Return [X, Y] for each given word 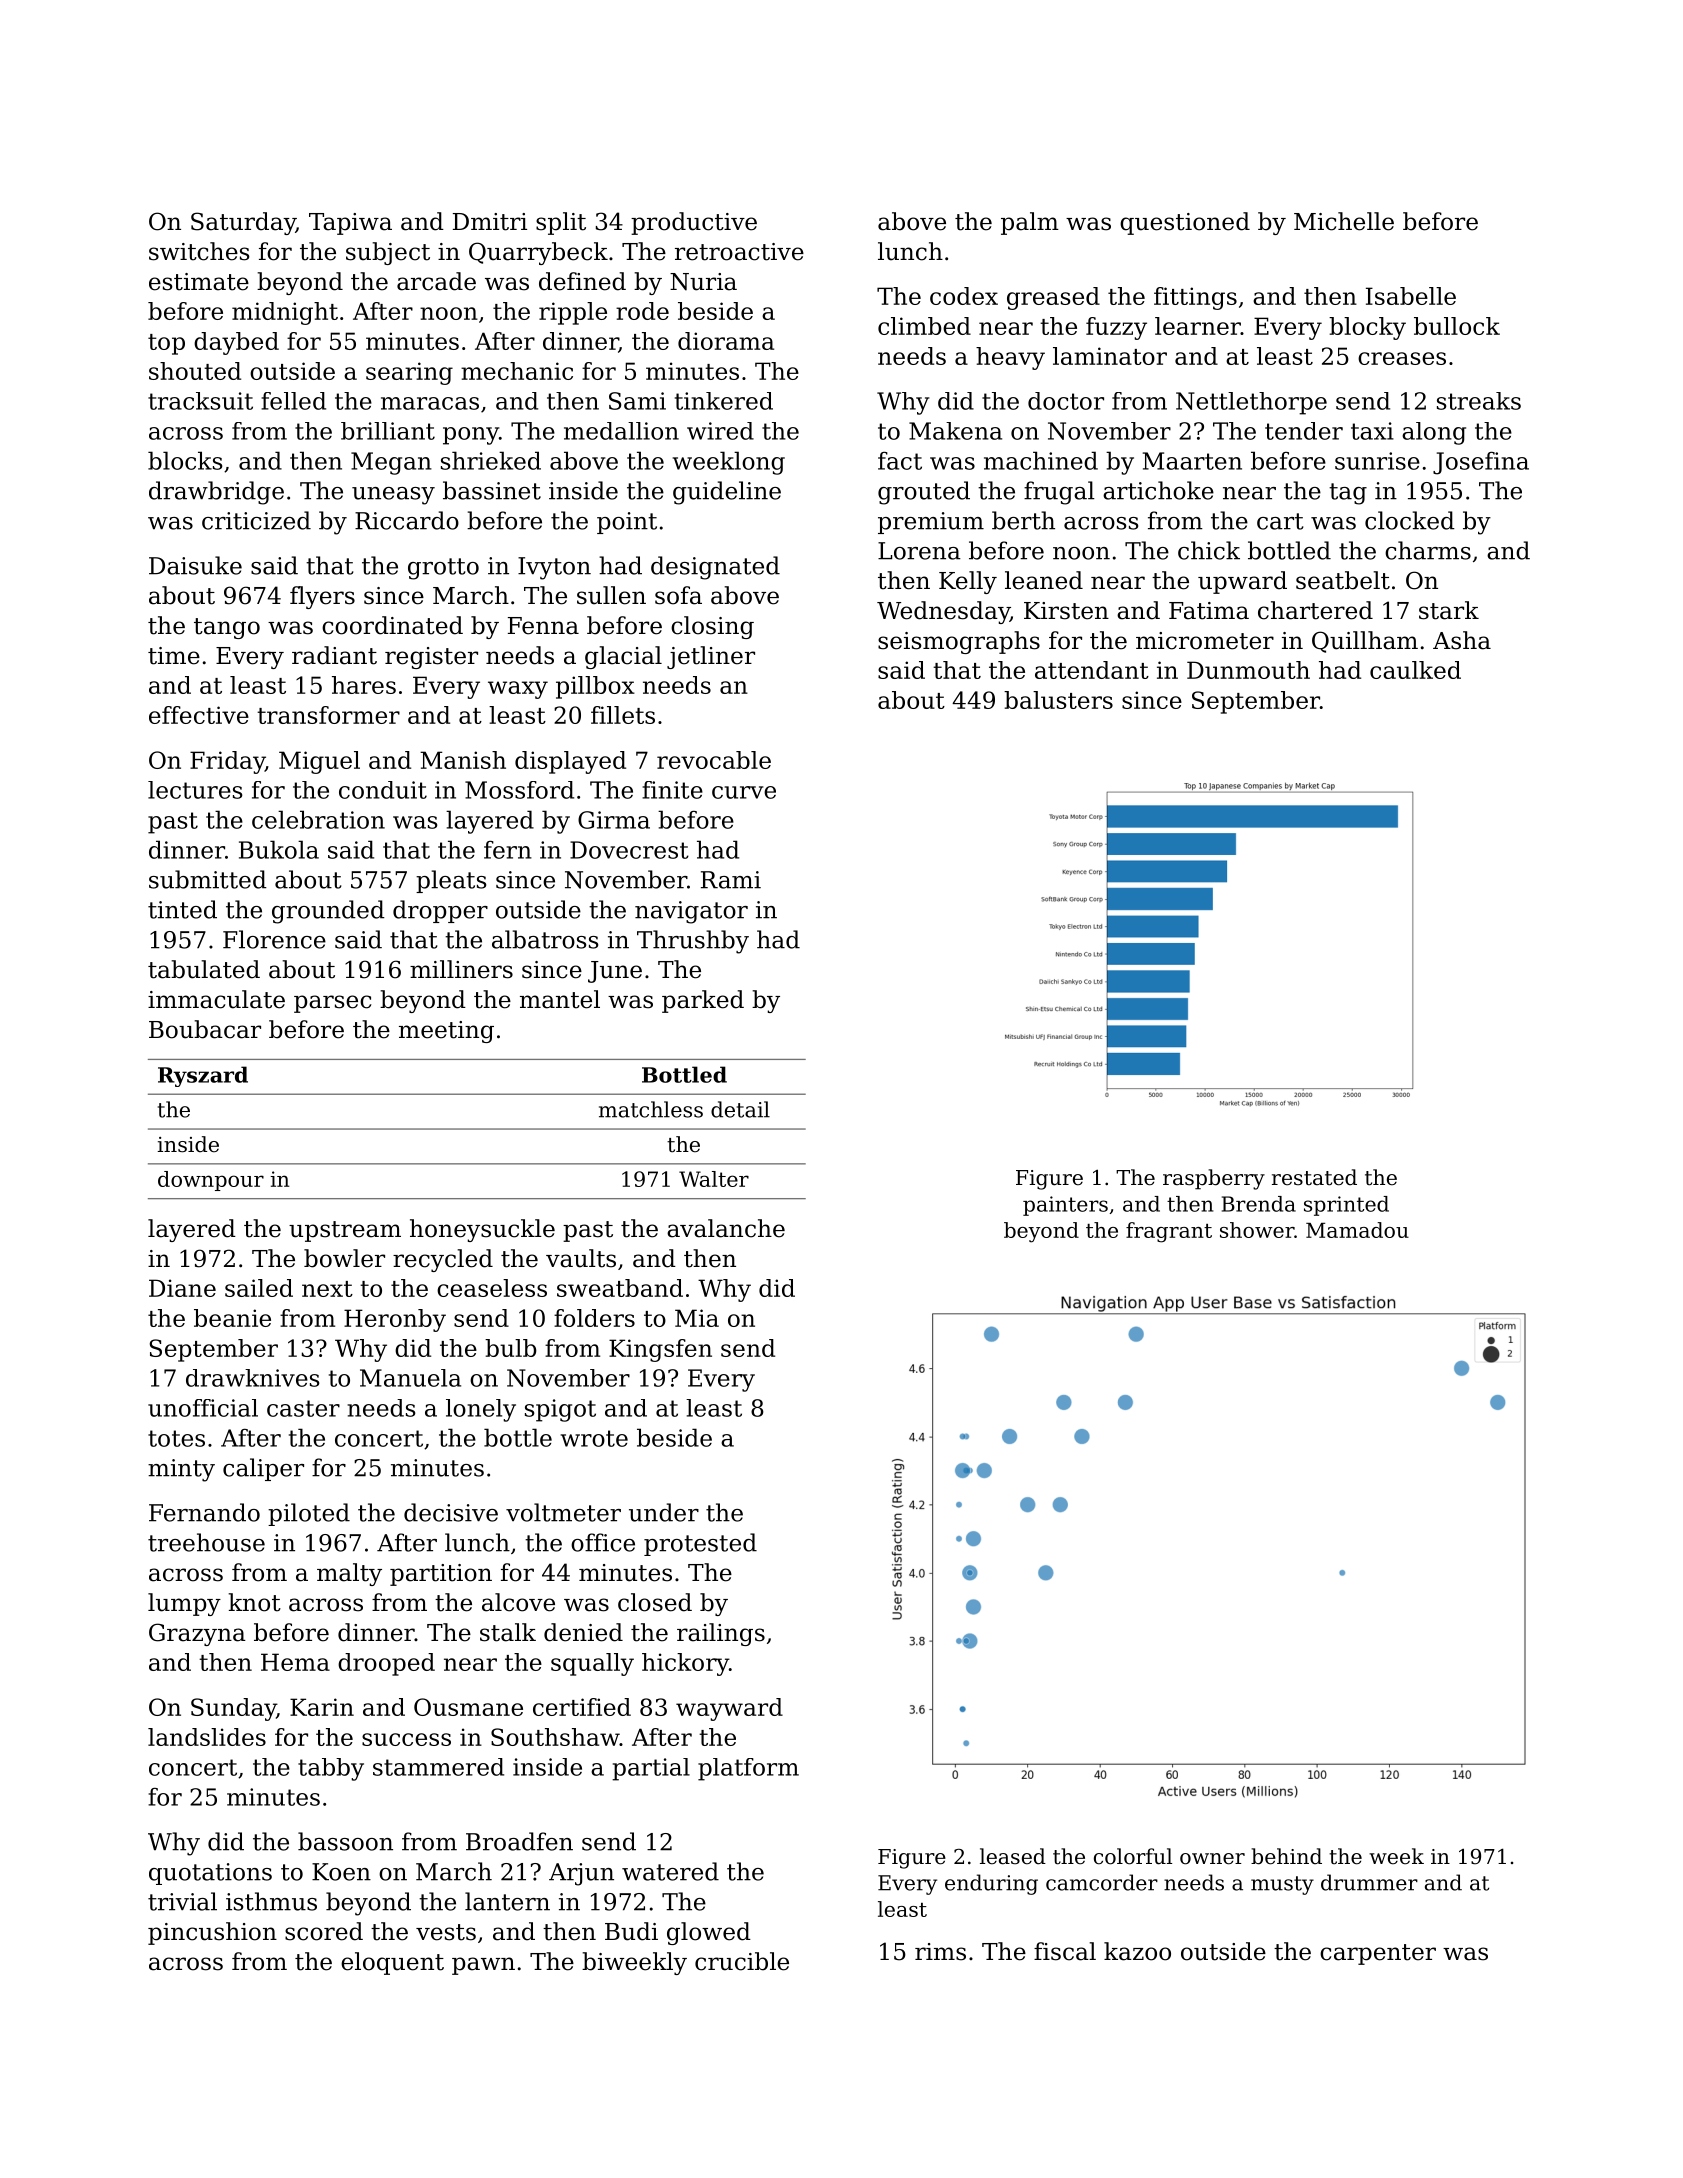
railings [721, 1634]
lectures [195, 790]
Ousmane [468, 1707]
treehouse [206, 1542]
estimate [199, 282]
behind [1286, 1856]
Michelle [1344, 221]
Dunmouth [1248, 670]
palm [1030, 223]
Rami [731, 880]
